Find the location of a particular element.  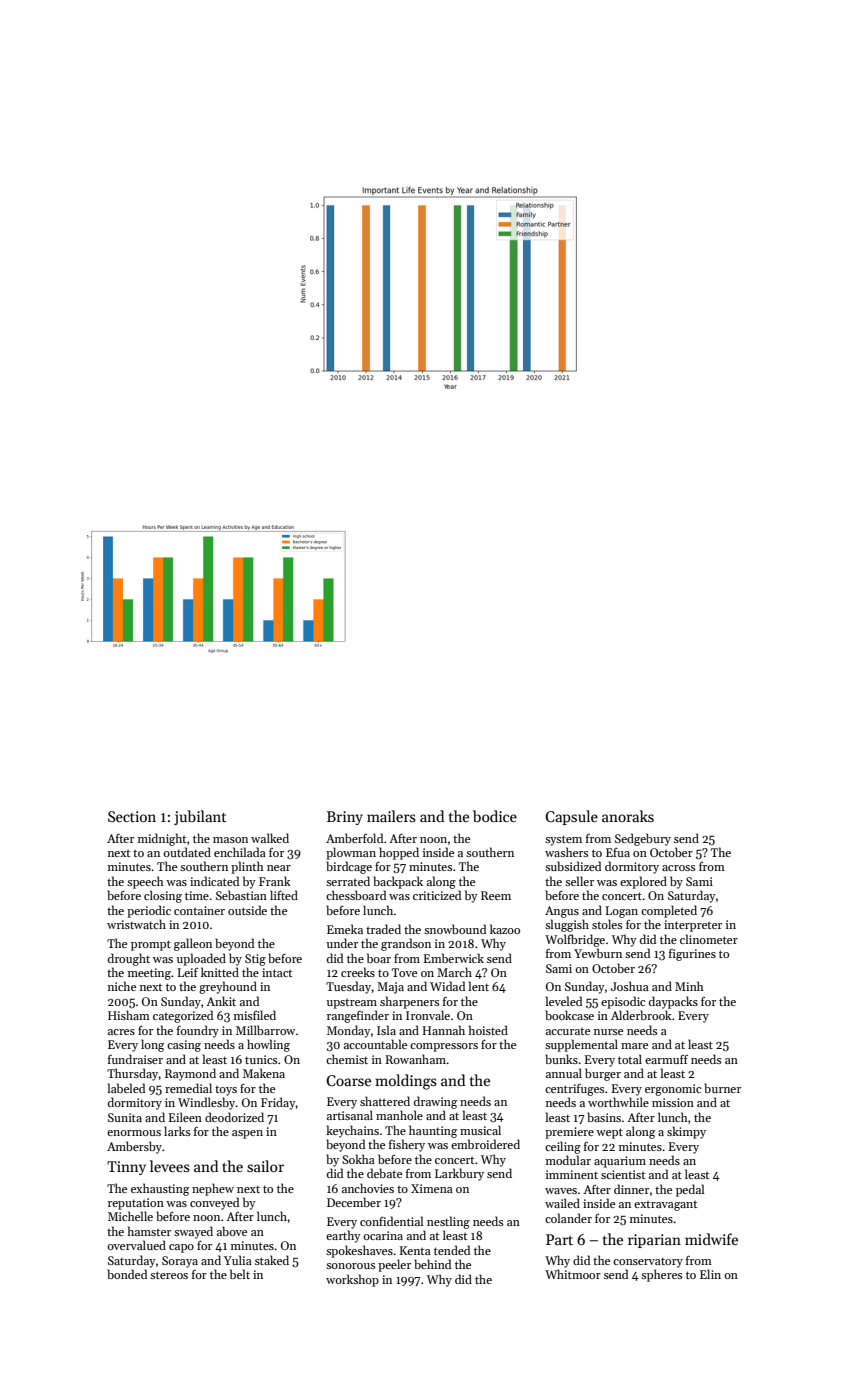

jubilant is located at coordinates (200, 817).
